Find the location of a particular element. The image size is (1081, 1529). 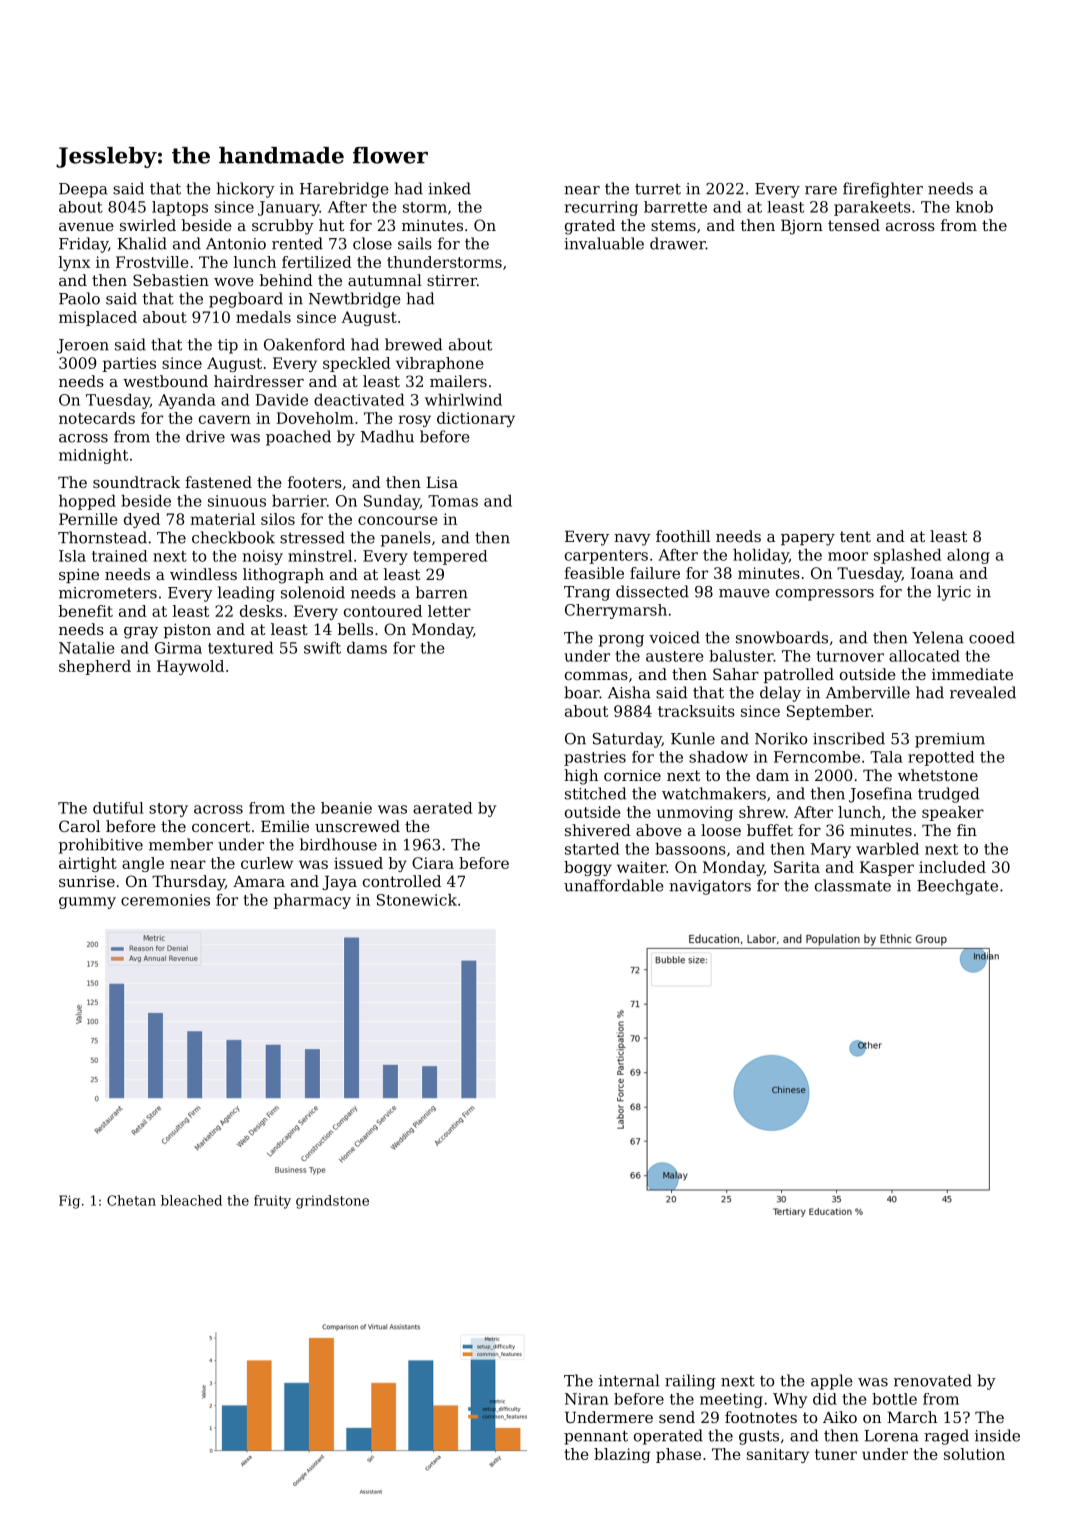

fruity is located at coordinates (272, 1202).
